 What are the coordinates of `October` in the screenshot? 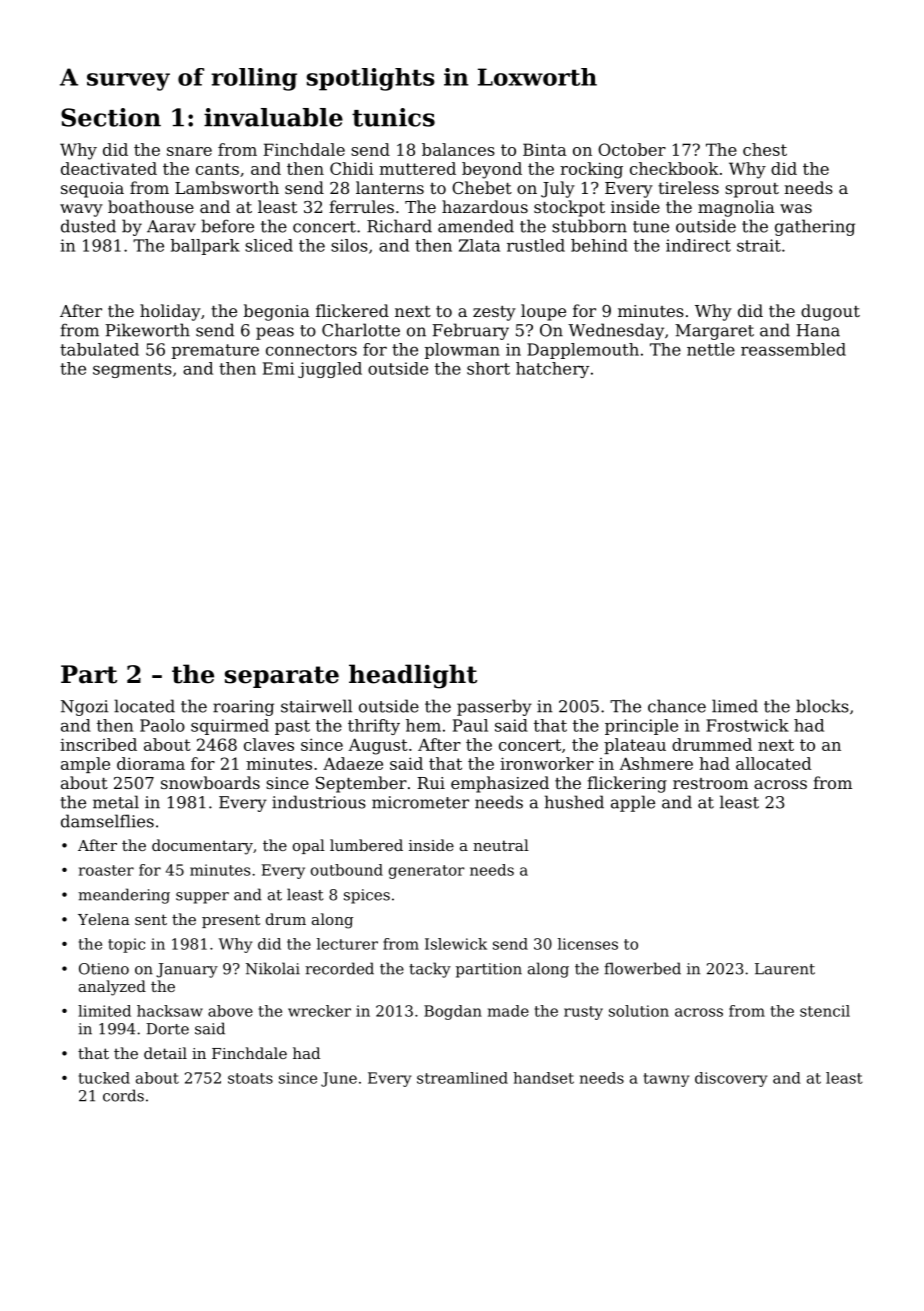 It's located at (632, 149).
